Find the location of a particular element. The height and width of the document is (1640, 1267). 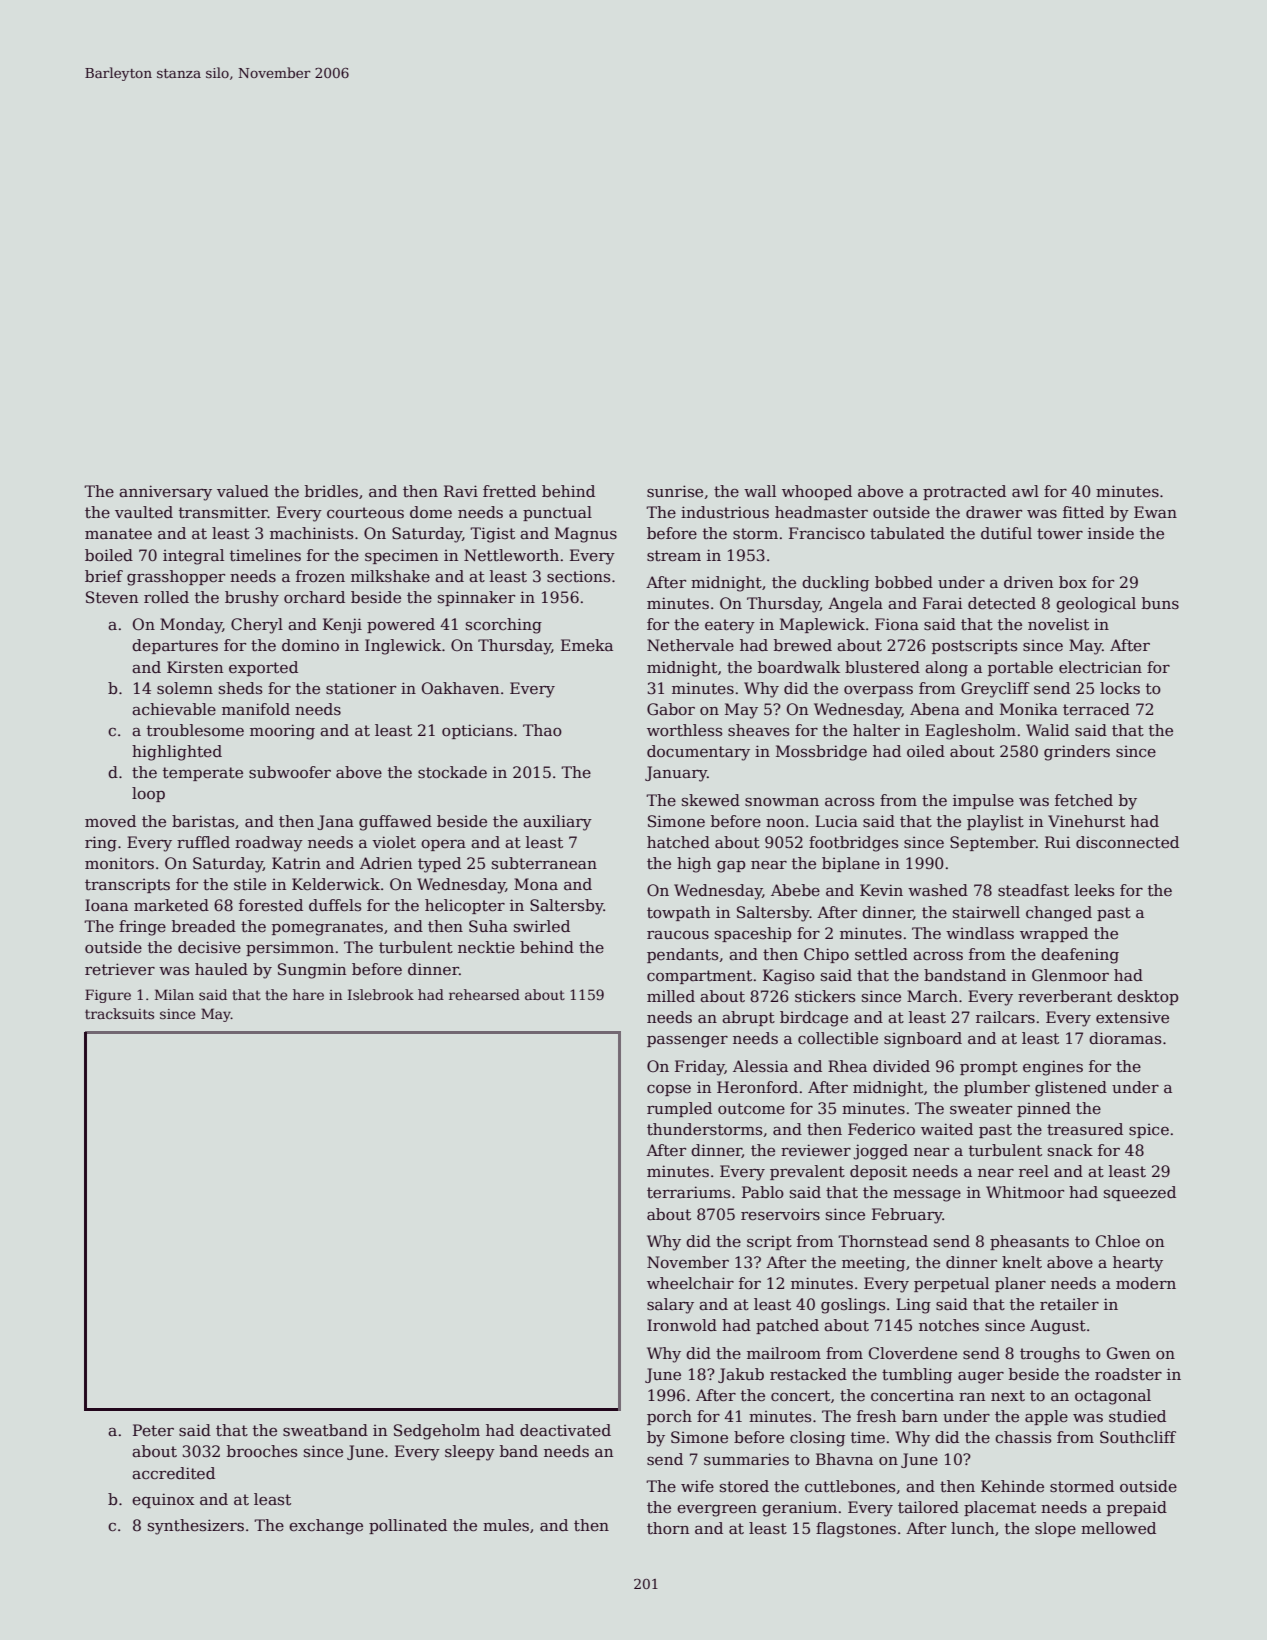

sunrise is located at coordinates (675, 491).
